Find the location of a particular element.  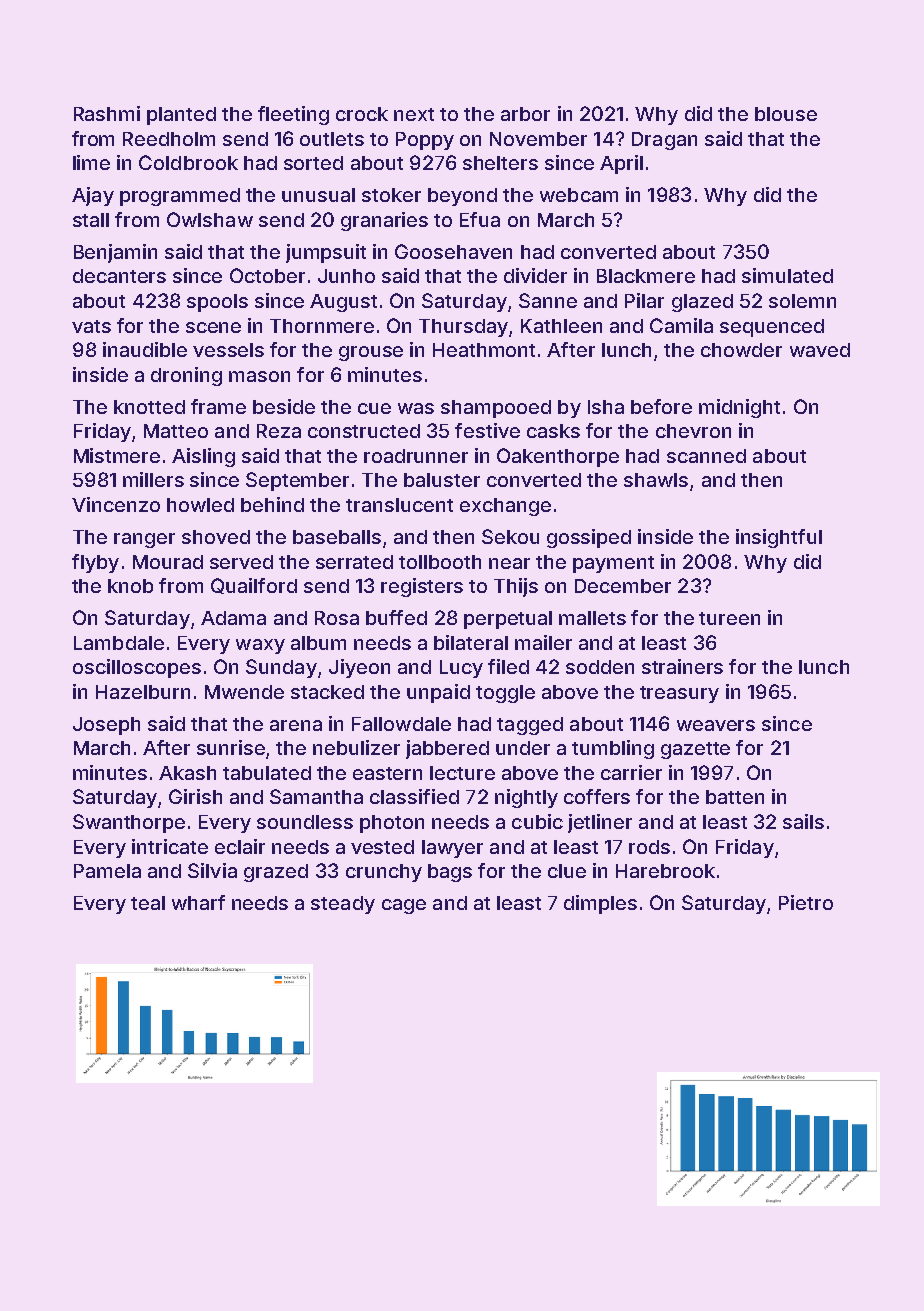

Pietro is located at coordinates (806, 902).
